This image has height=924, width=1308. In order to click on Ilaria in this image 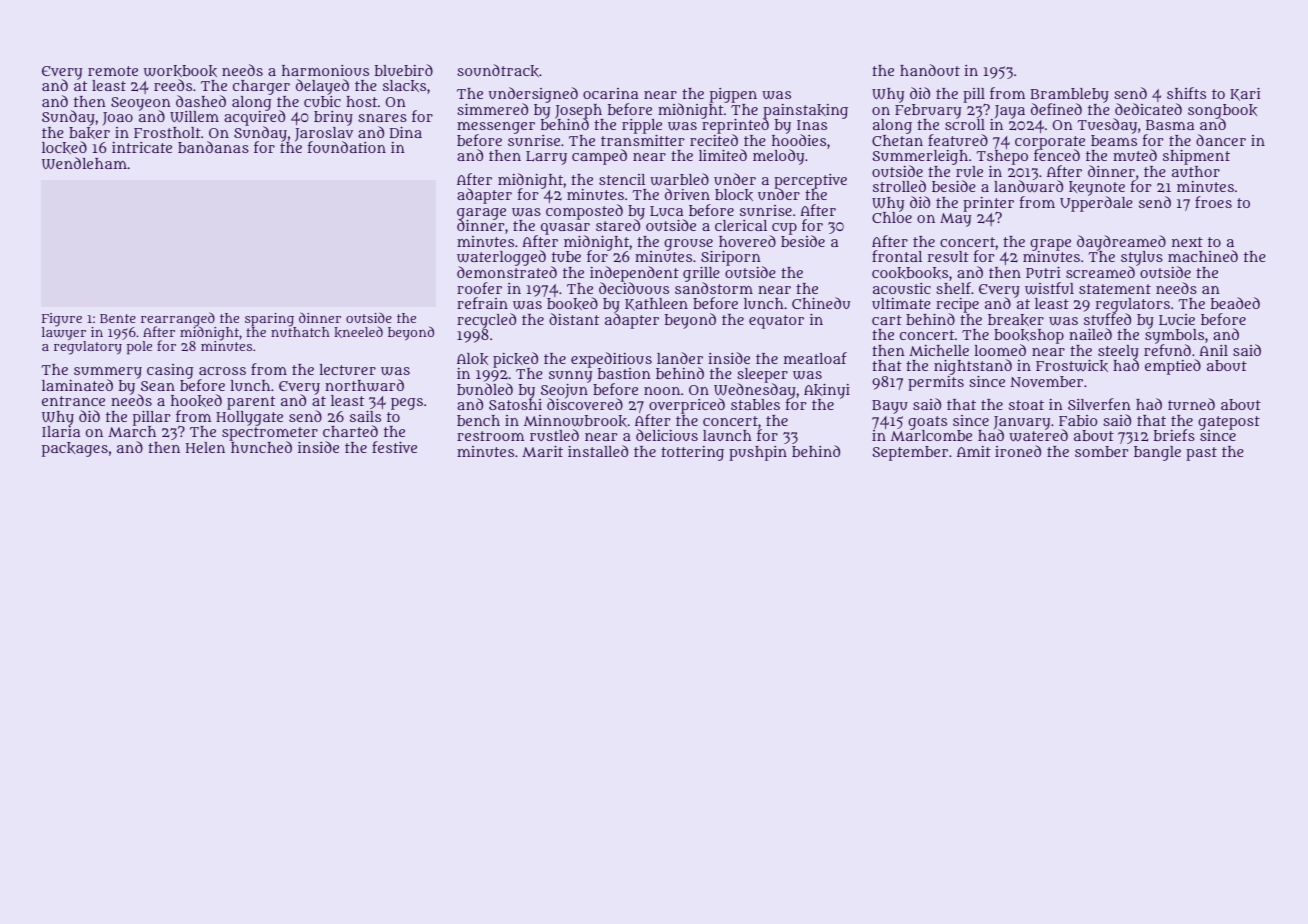, I will do `click(61, 431)`.
